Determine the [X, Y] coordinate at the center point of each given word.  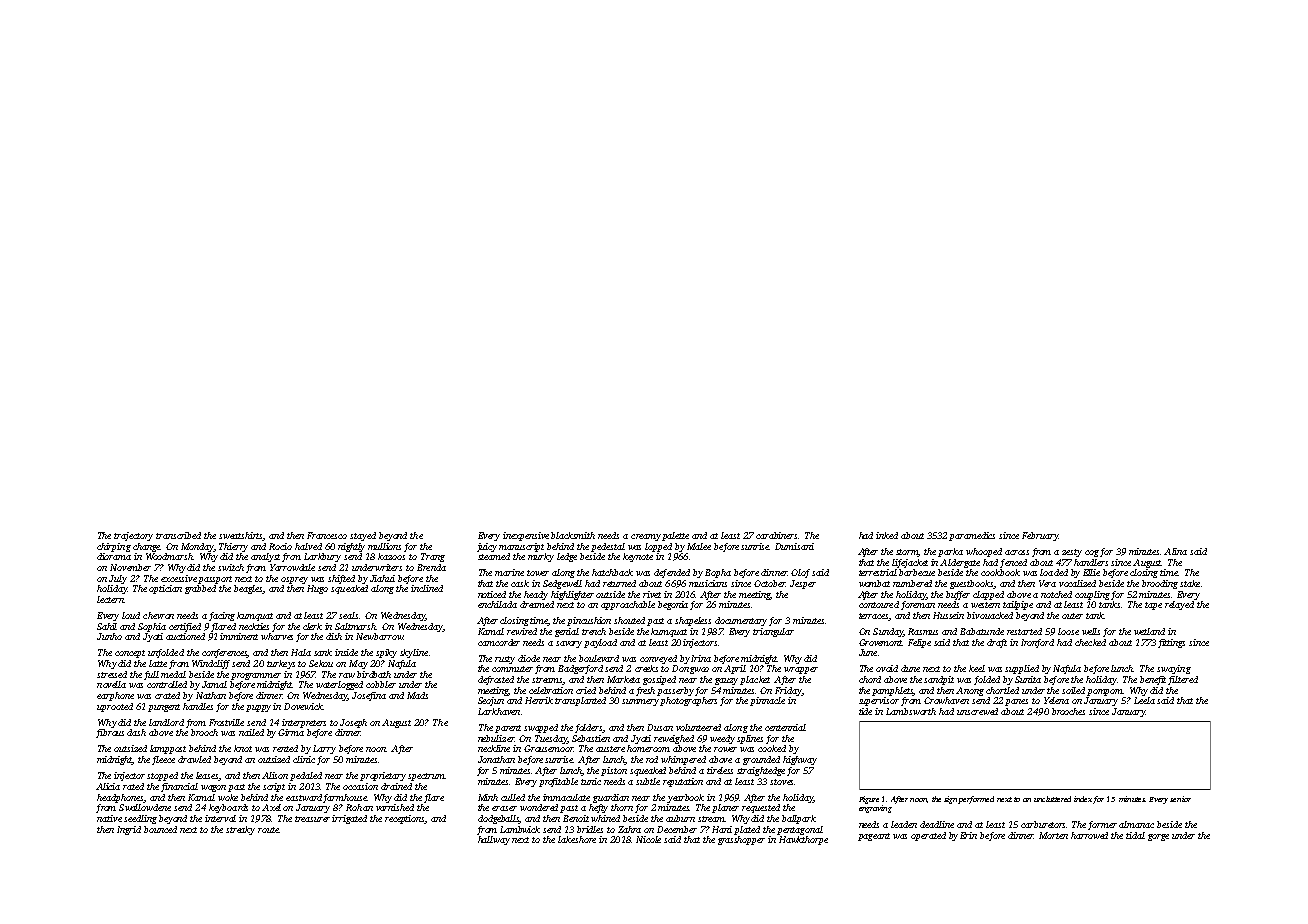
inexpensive [526, 536]
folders [589, 728]
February [1040, 536]
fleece [163, 760]
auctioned [185, 636]
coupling [1092, 595]
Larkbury [322, 557]
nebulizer [496, 738]
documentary [741, 621]
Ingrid [129, 830]
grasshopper [741, 840]
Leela [1144, 700]
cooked [772, 748]
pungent [164, 708]
